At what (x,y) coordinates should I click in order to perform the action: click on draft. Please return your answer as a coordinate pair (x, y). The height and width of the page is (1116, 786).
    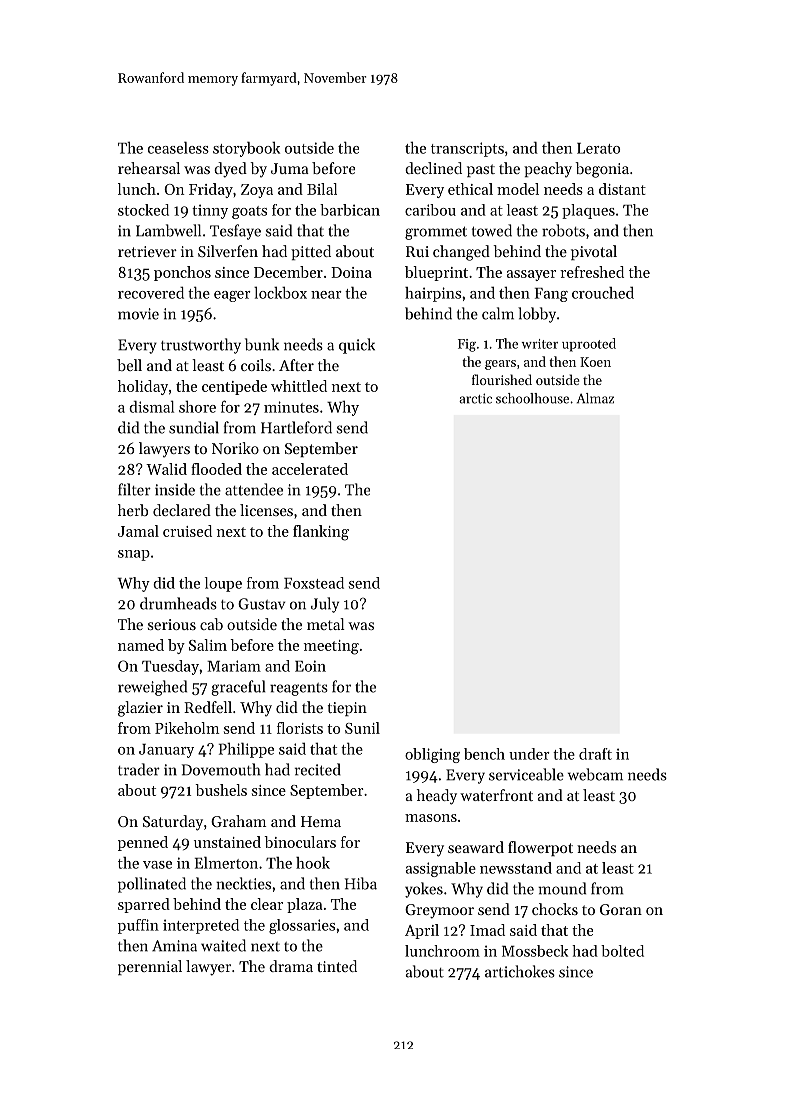
    Looking at the image, I should click on (595, 754).
